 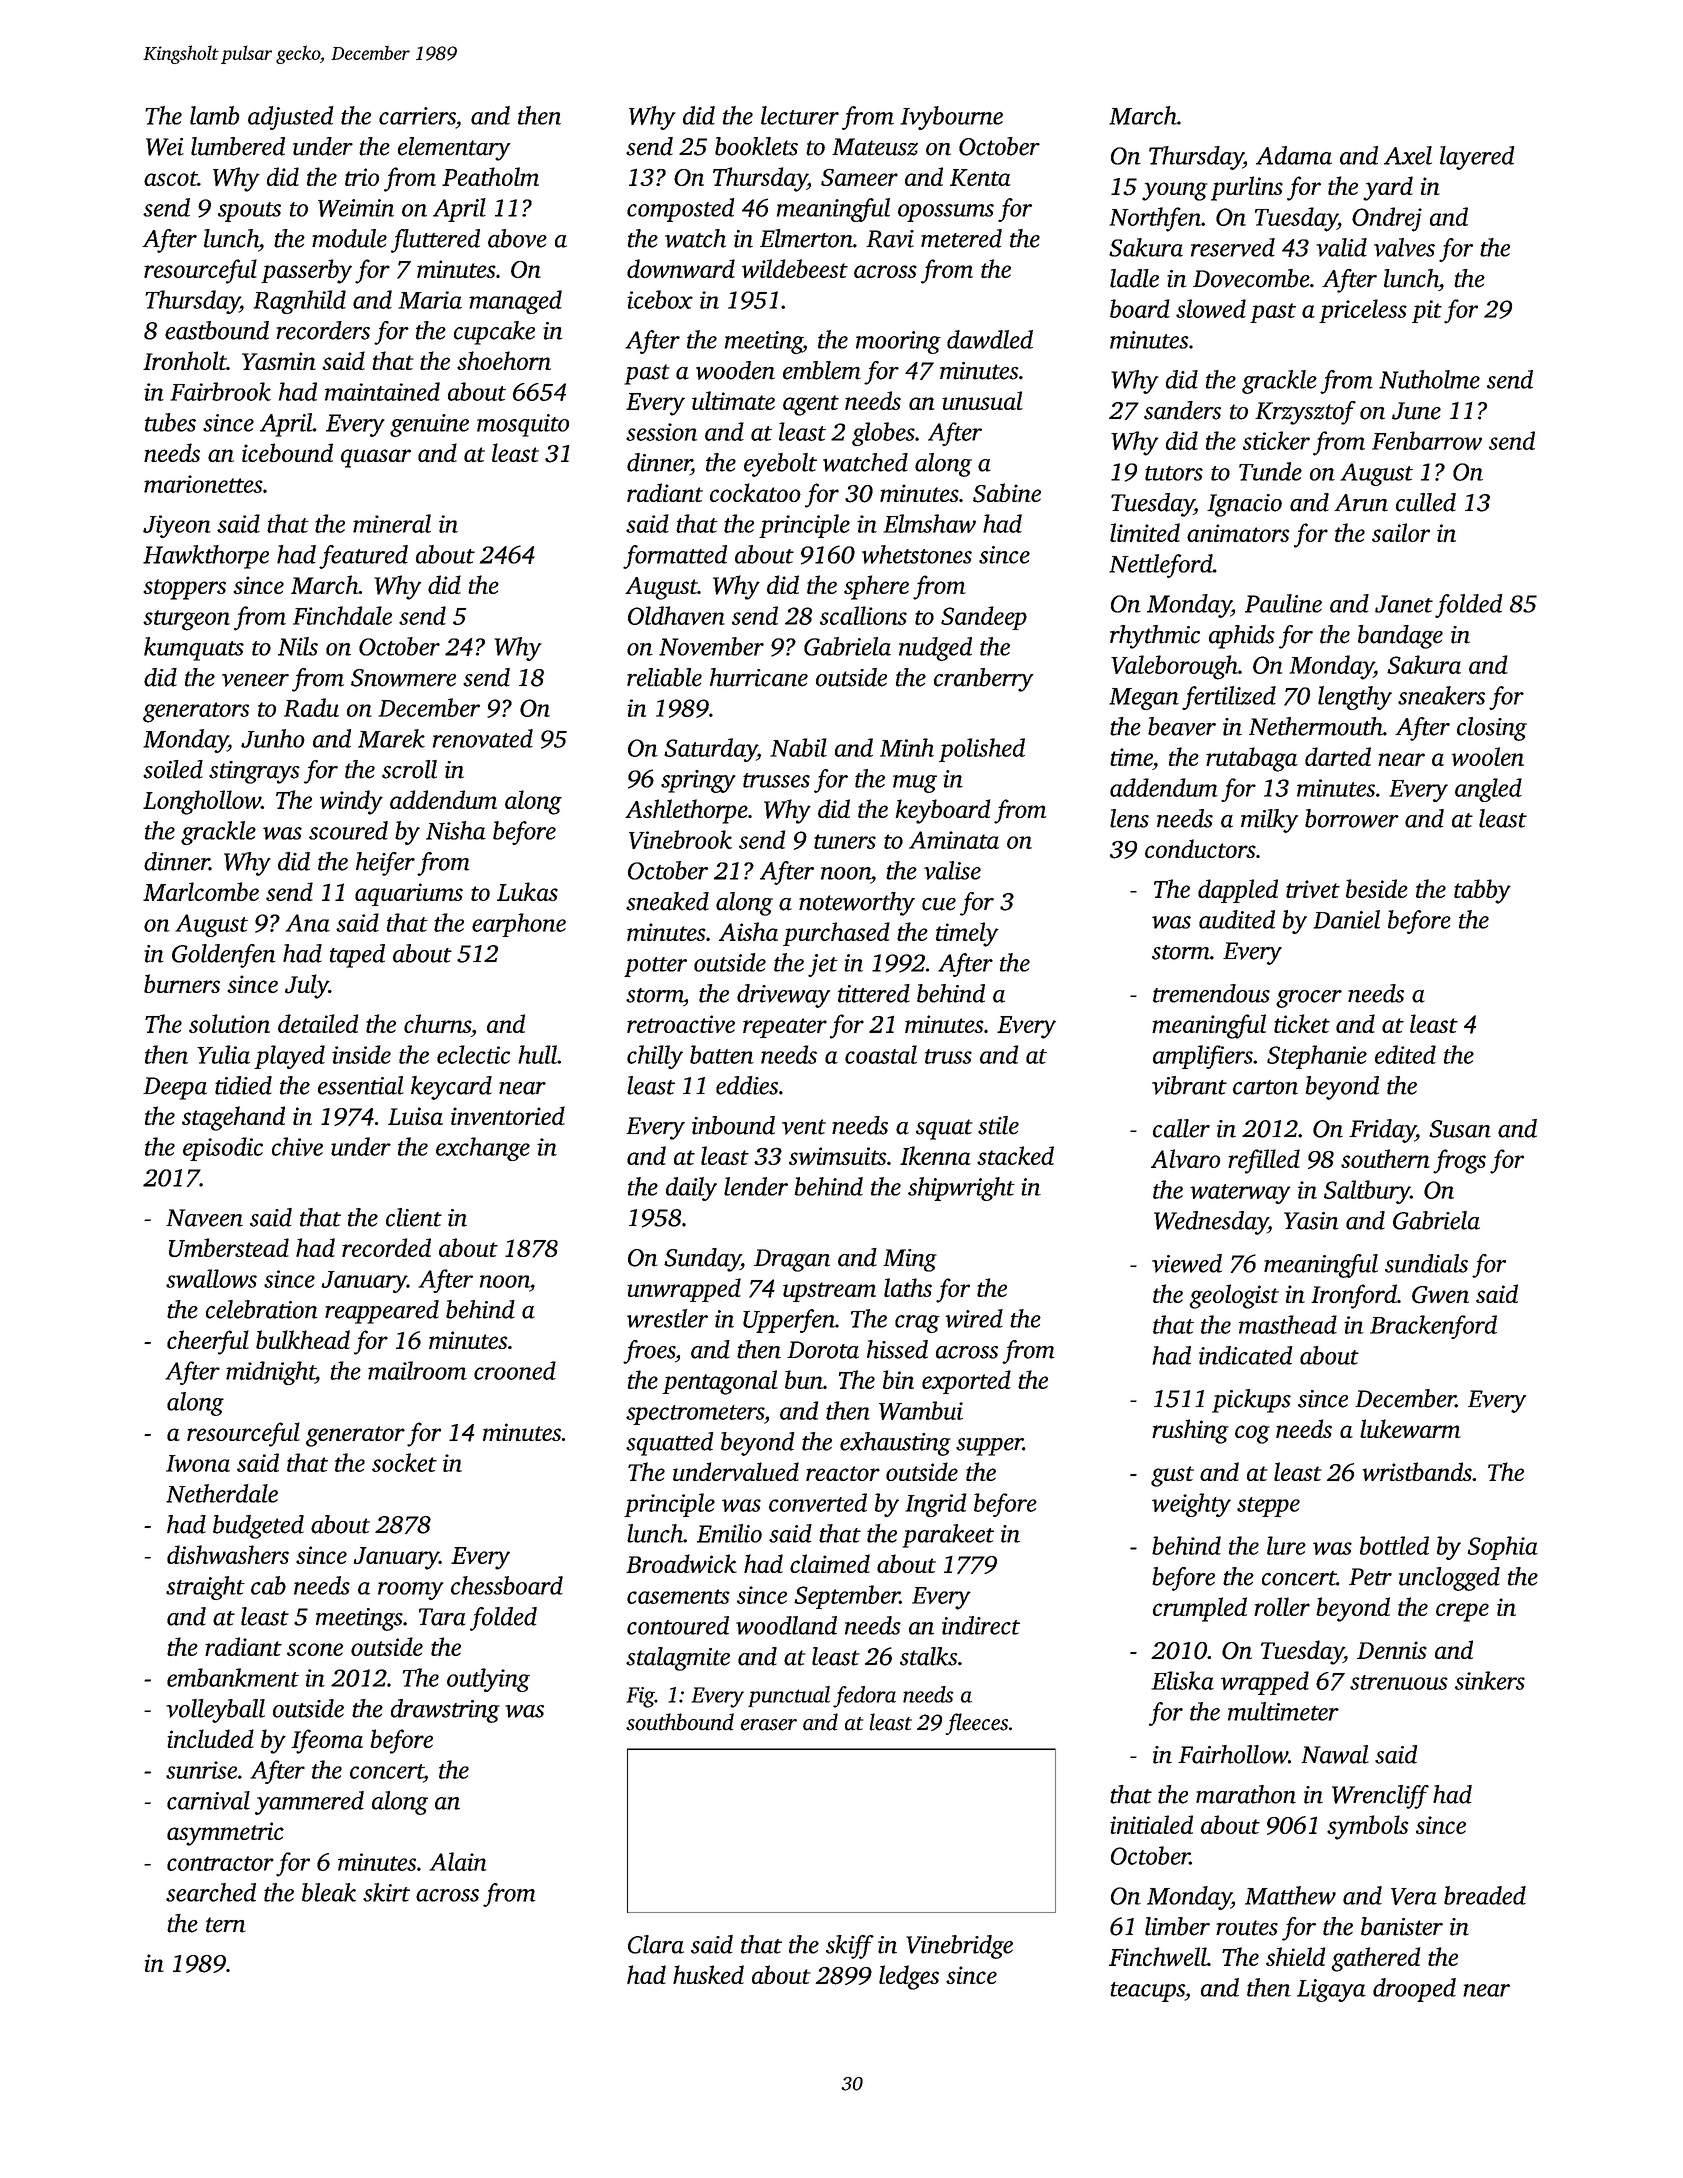 What do you see at coordinates (909, 1977) in the page?
I see `ledges` at bounding box center [909, 1977].
